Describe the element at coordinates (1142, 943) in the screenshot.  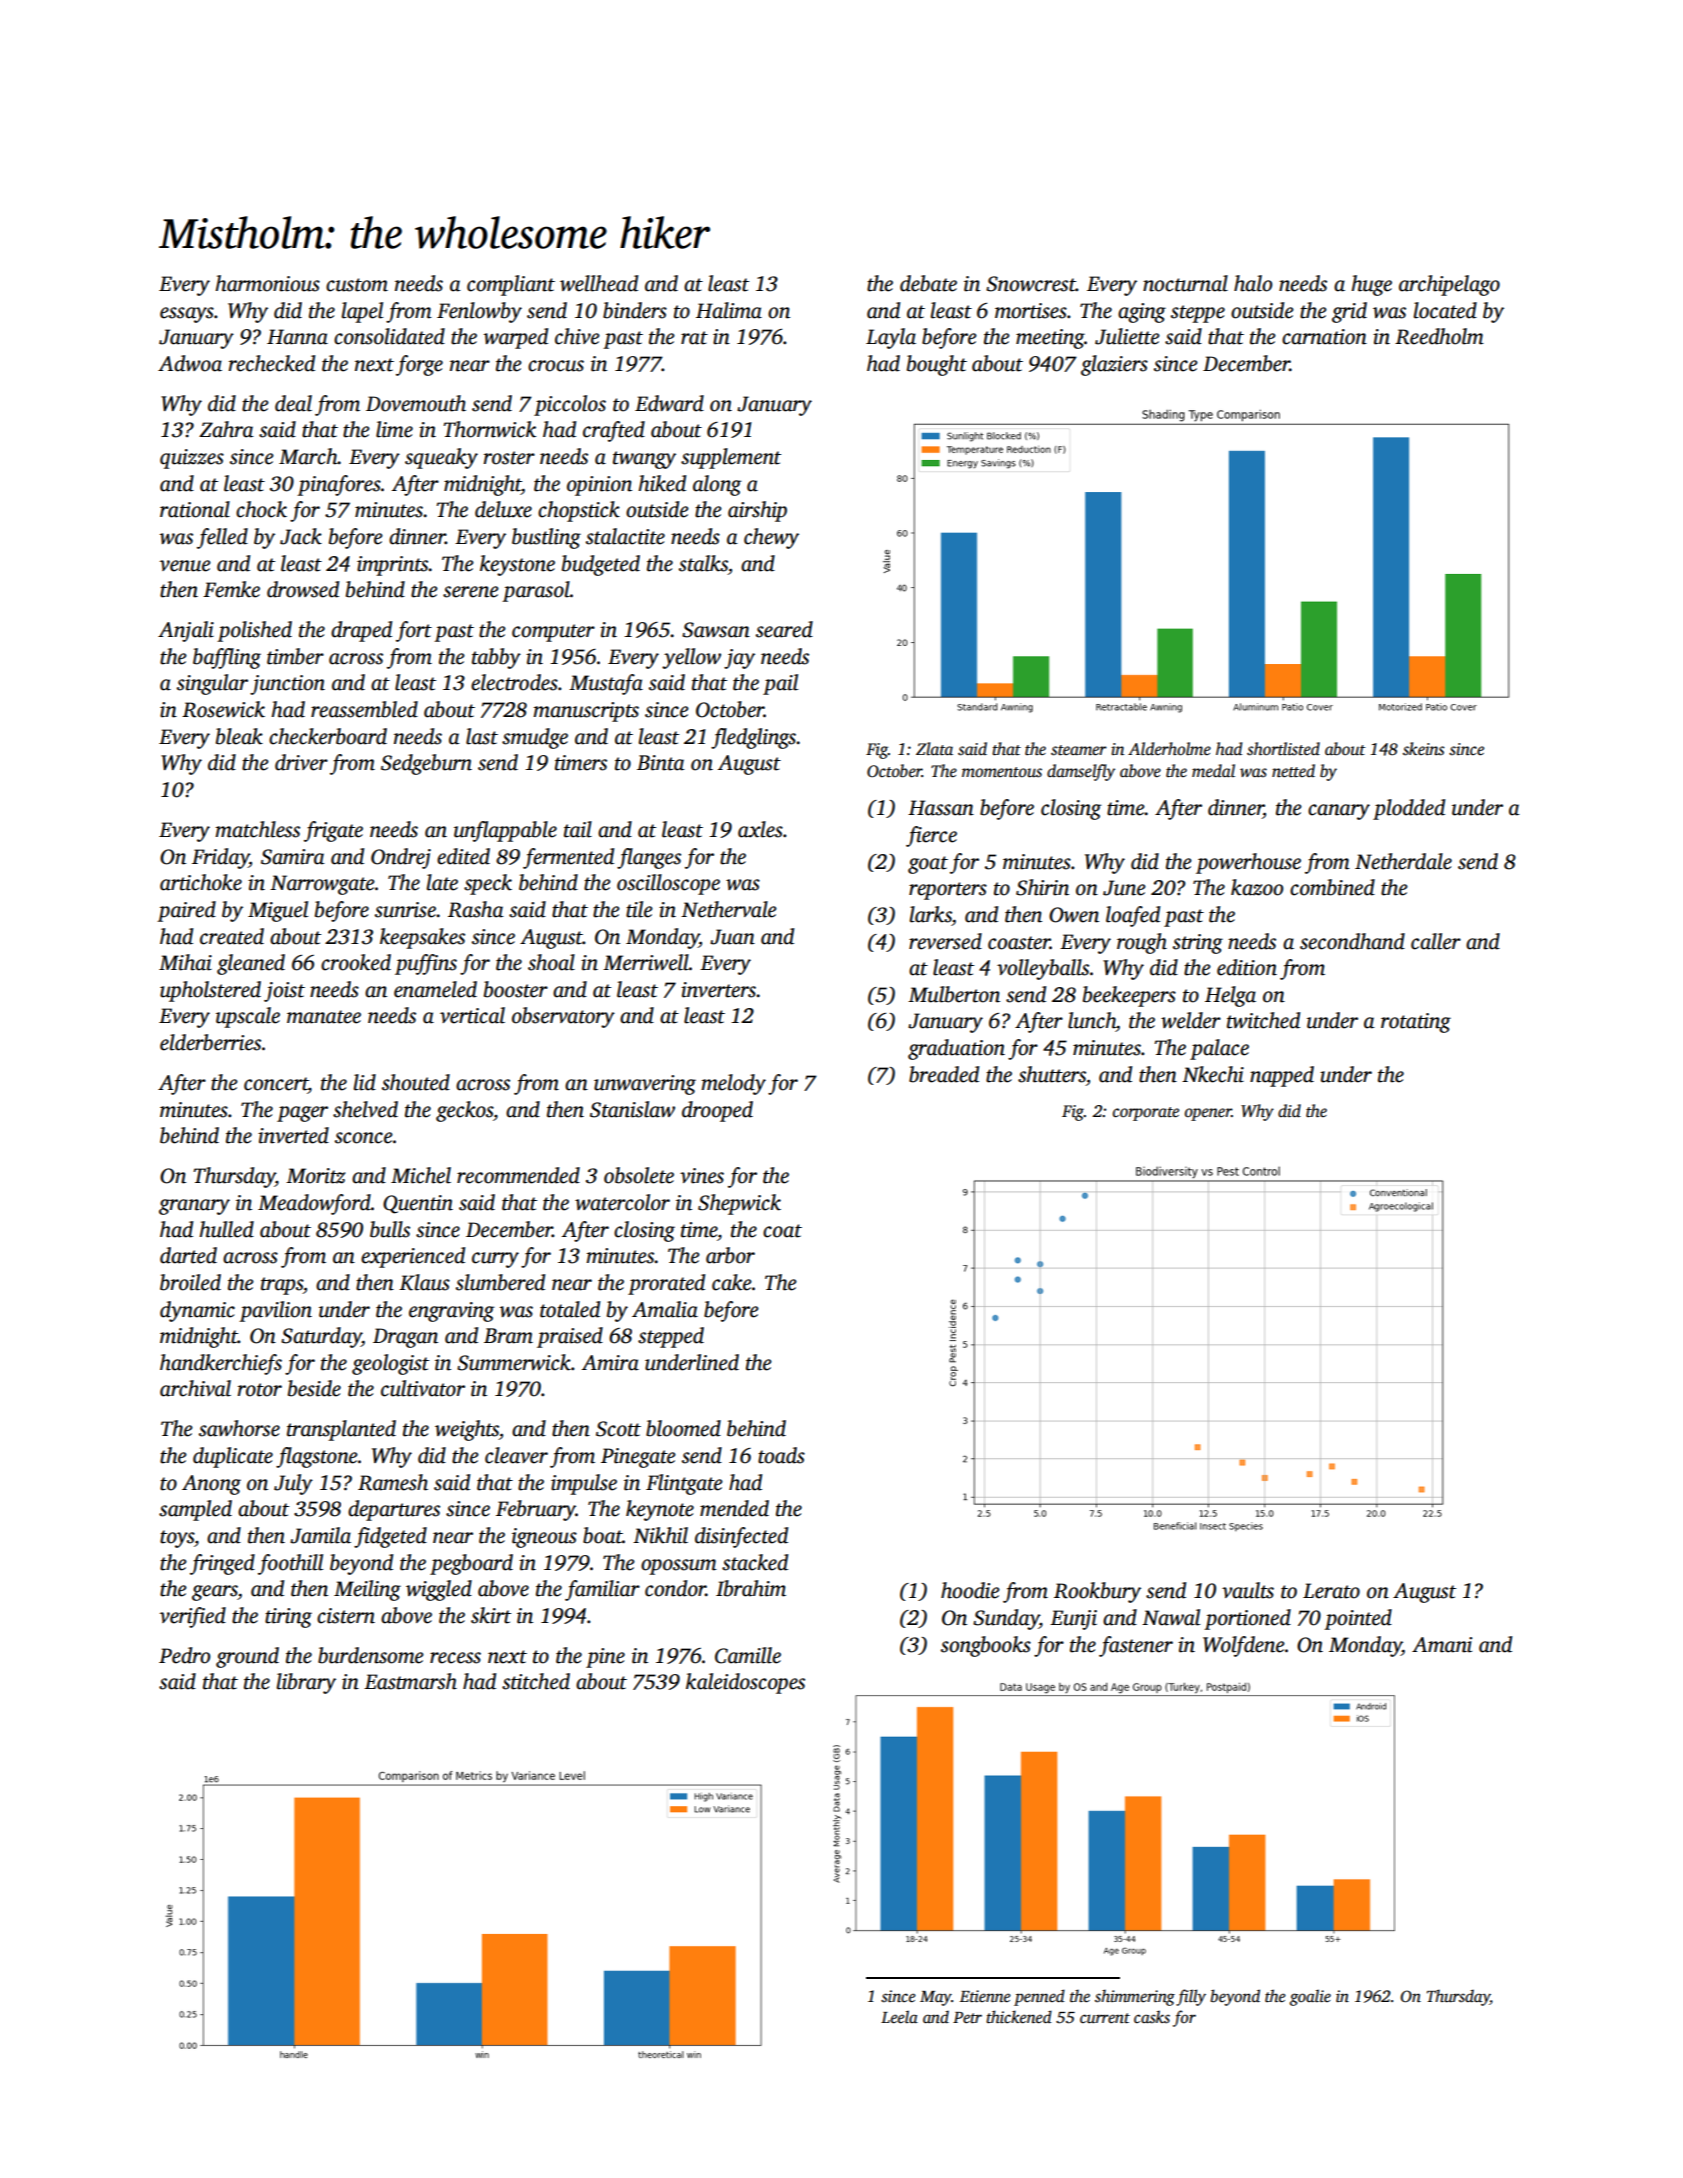
I see `rough` at that location.
